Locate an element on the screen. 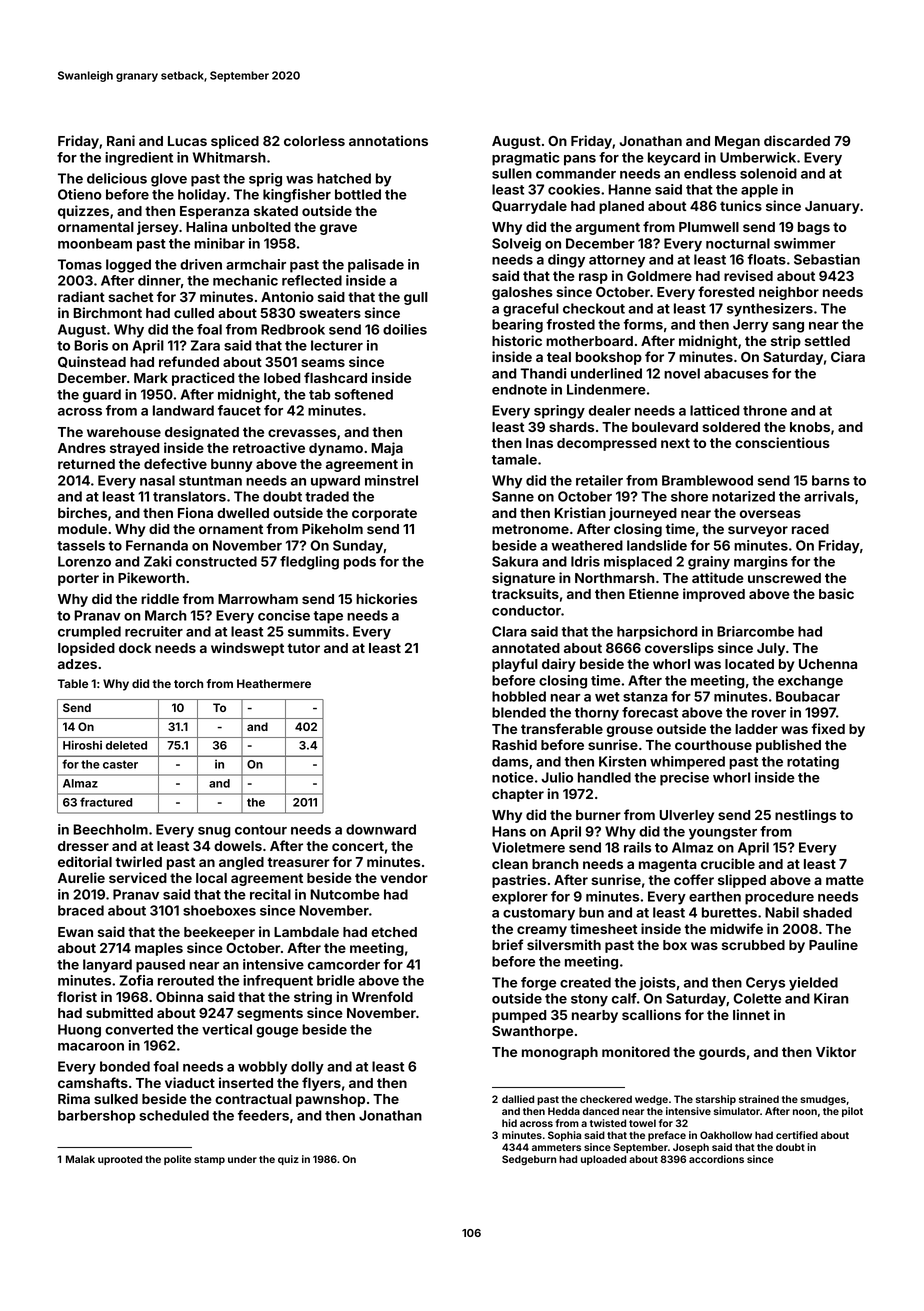  Fiona is located at coordinates (195, 512).
